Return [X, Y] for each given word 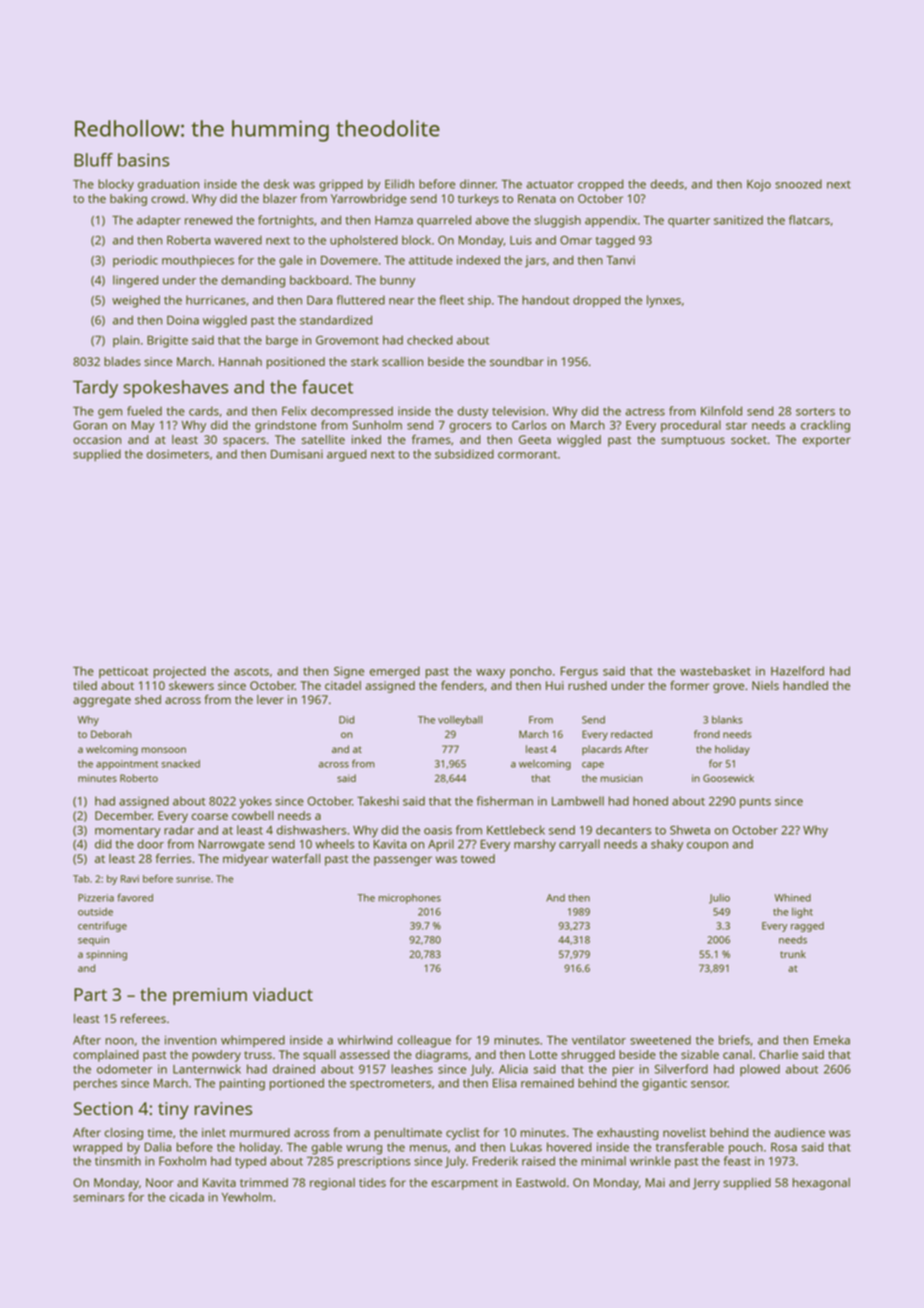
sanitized [738, 220]
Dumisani [297, 454]
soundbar [517, 361]
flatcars [809, 220]
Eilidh [399, 184]
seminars [99, 1197]
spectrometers [390, 1085]
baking [128, 200]
